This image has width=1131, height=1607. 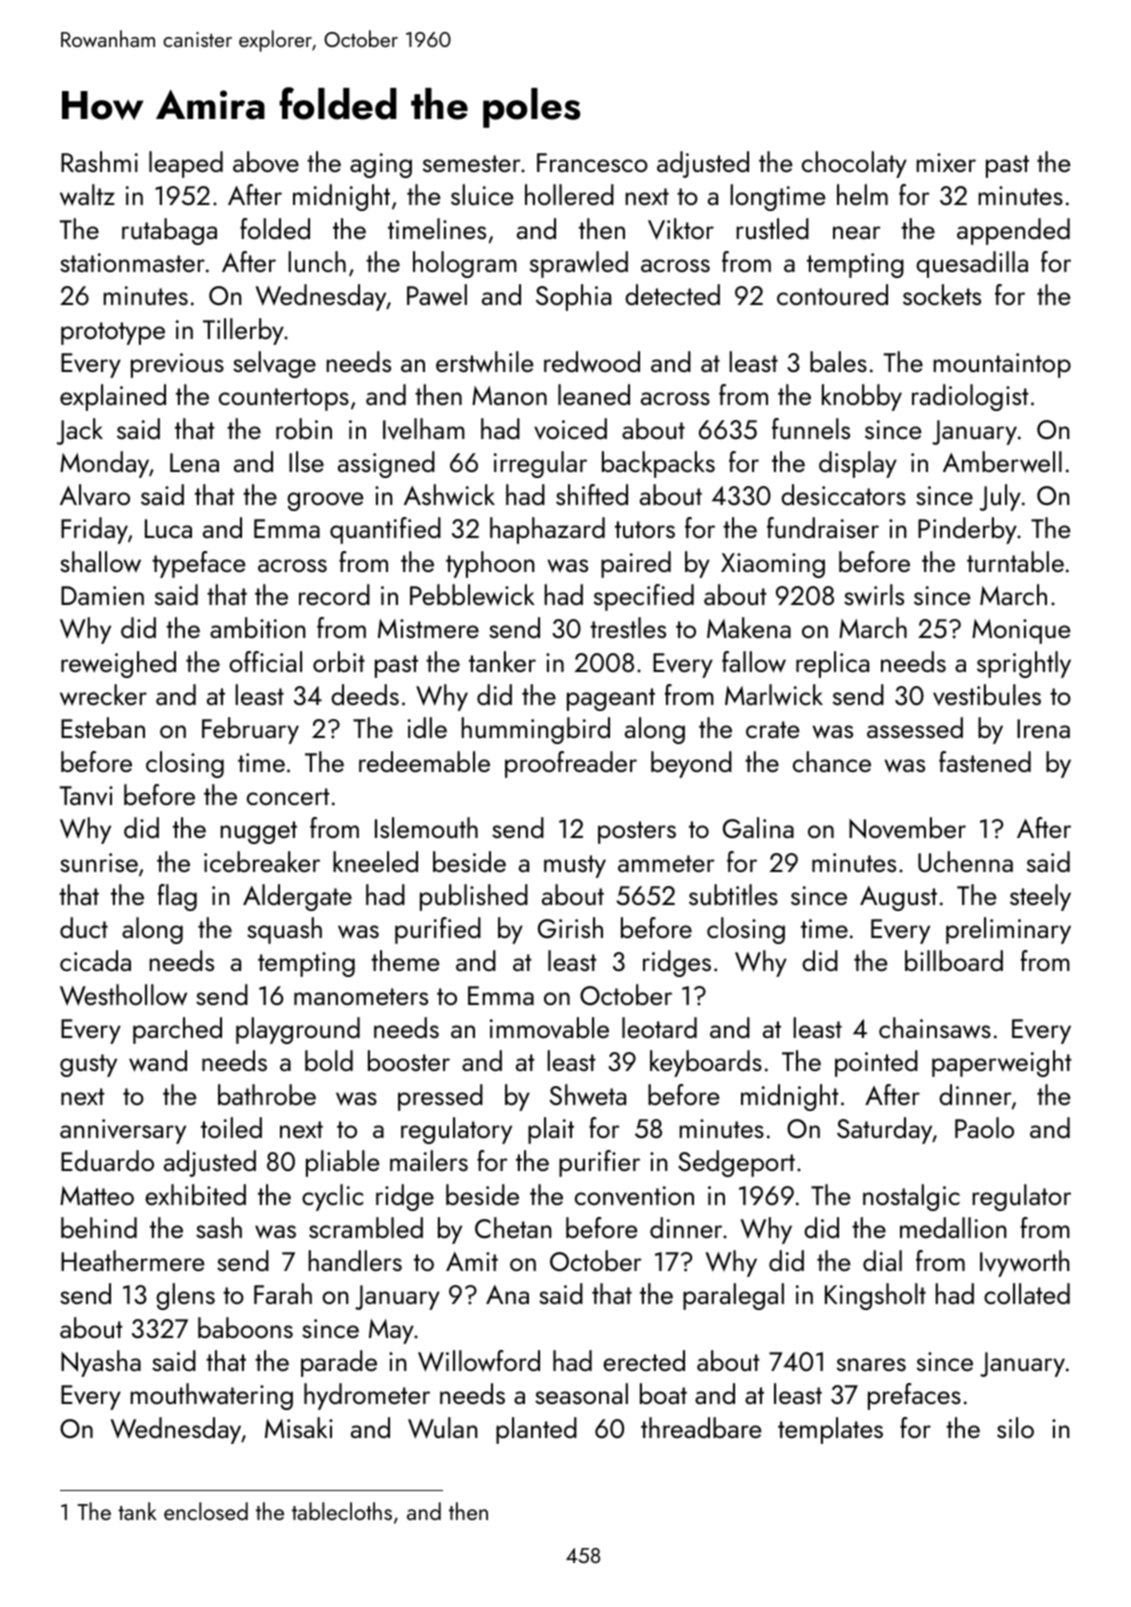 I want to click on Monday, so click(x=104, y=464).
